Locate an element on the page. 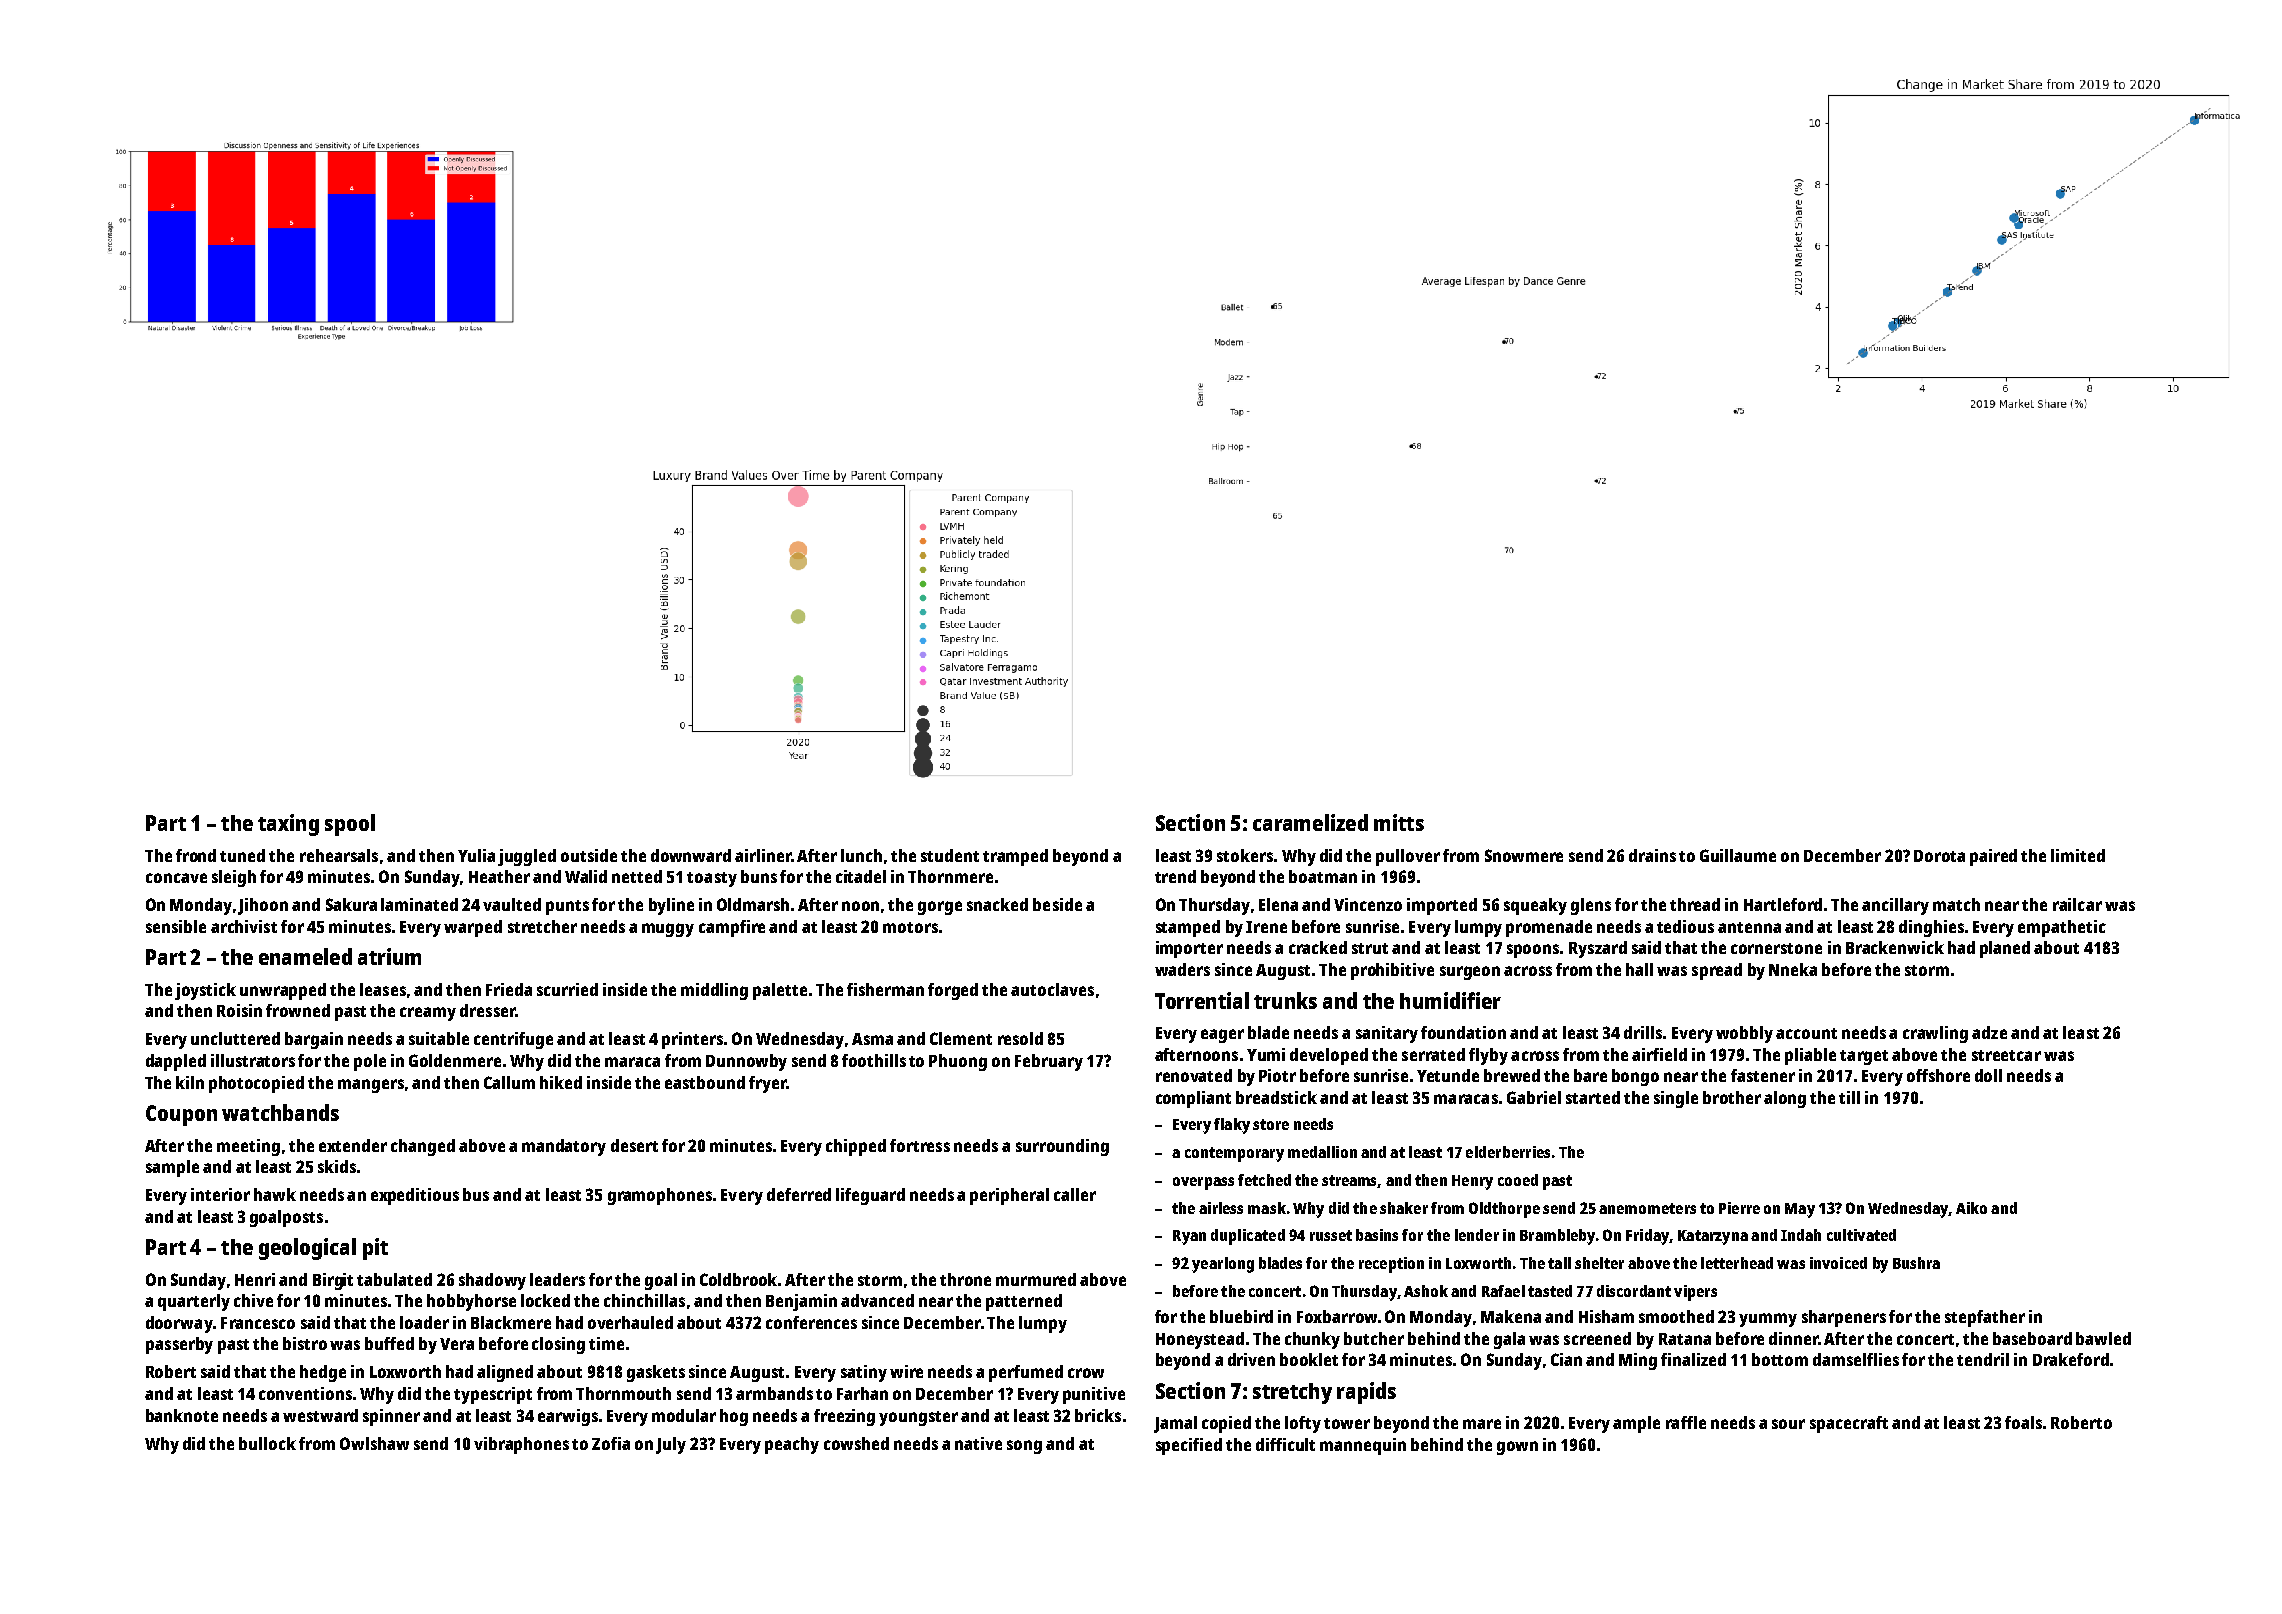 This page has height=1614, width=2282. empathetic is located at coordinates (2062, 928).
